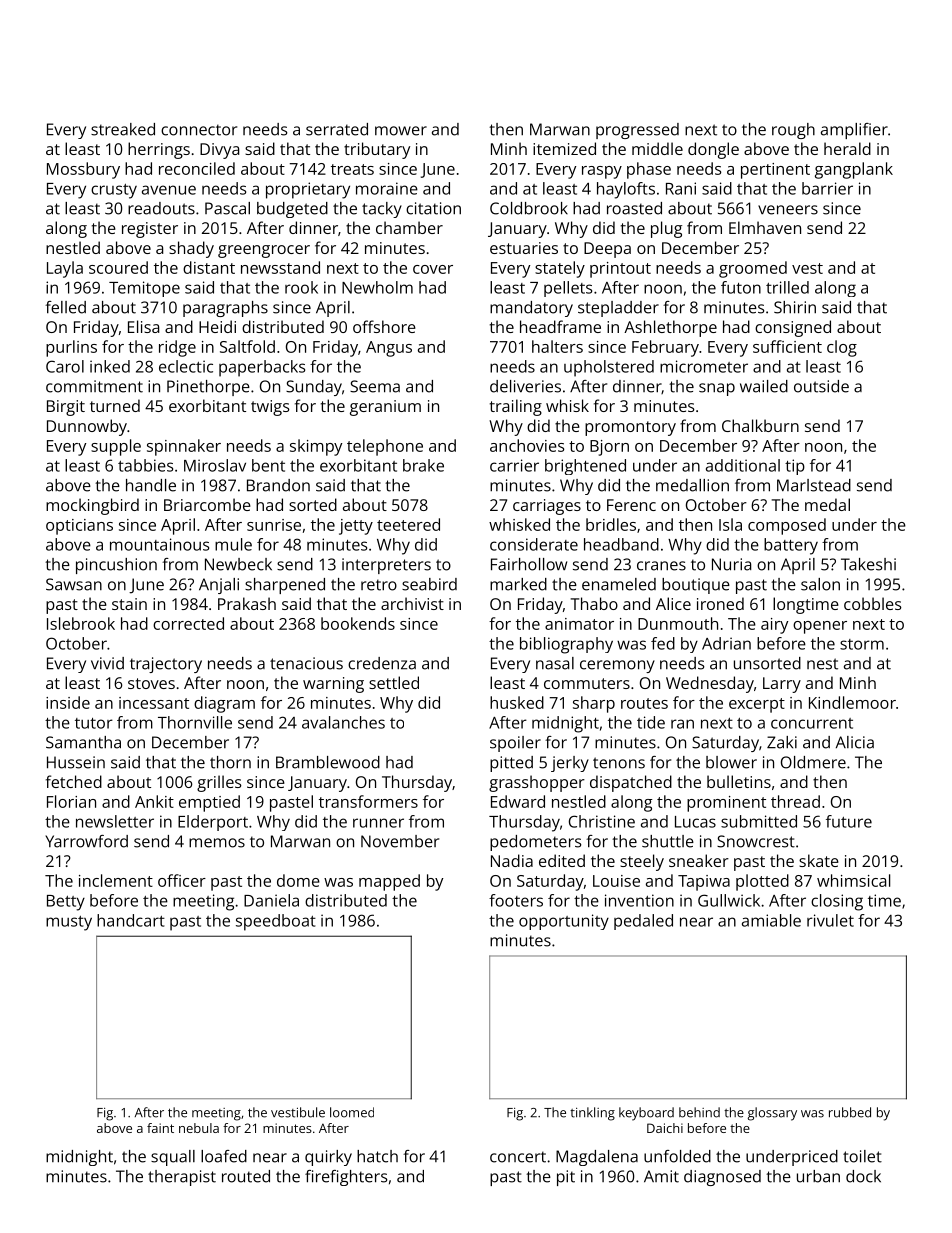 The width and height of the screenshot is (952, 1233). Describe the element at coordinates (791, 546) in the screenshot. I see `battery` at that location.
